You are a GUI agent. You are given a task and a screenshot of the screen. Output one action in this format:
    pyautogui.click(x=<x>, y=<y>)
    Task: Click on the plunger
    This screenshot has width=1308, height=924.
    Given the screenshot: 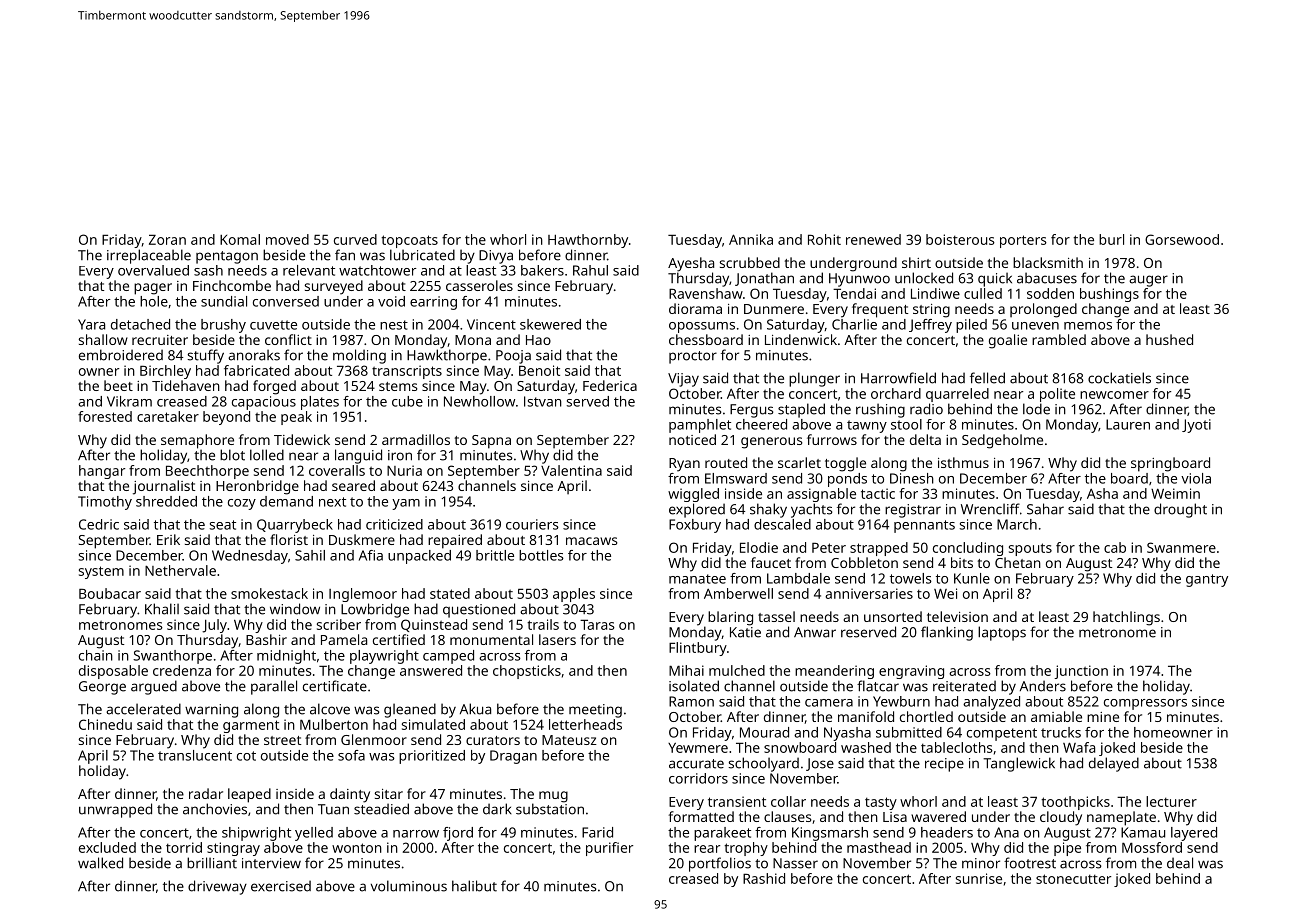 What is the action you would take?
    pyautogui.click(x=814, y=379)
